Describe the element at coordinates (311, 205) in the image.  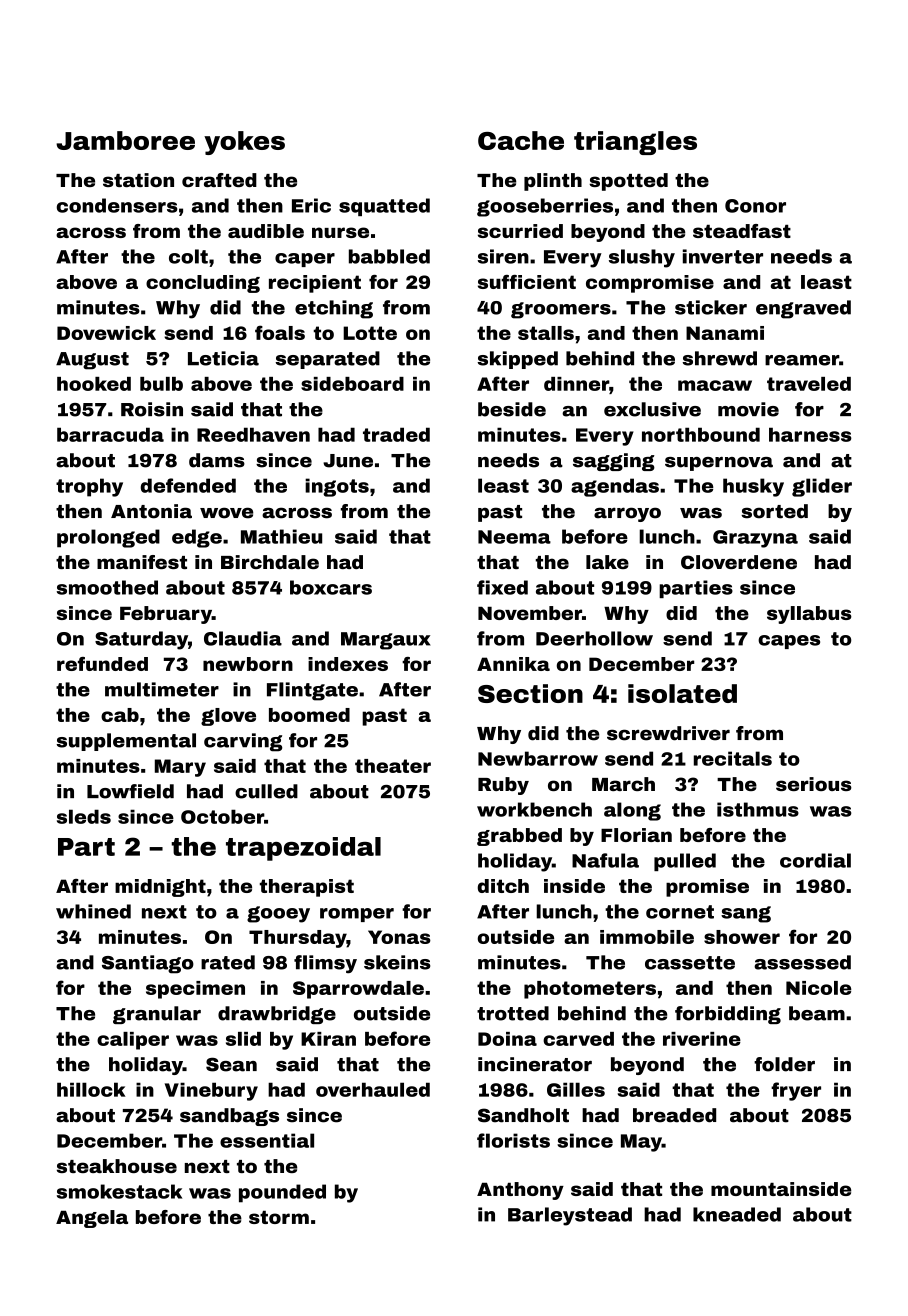
I see `Eric` at that location.
